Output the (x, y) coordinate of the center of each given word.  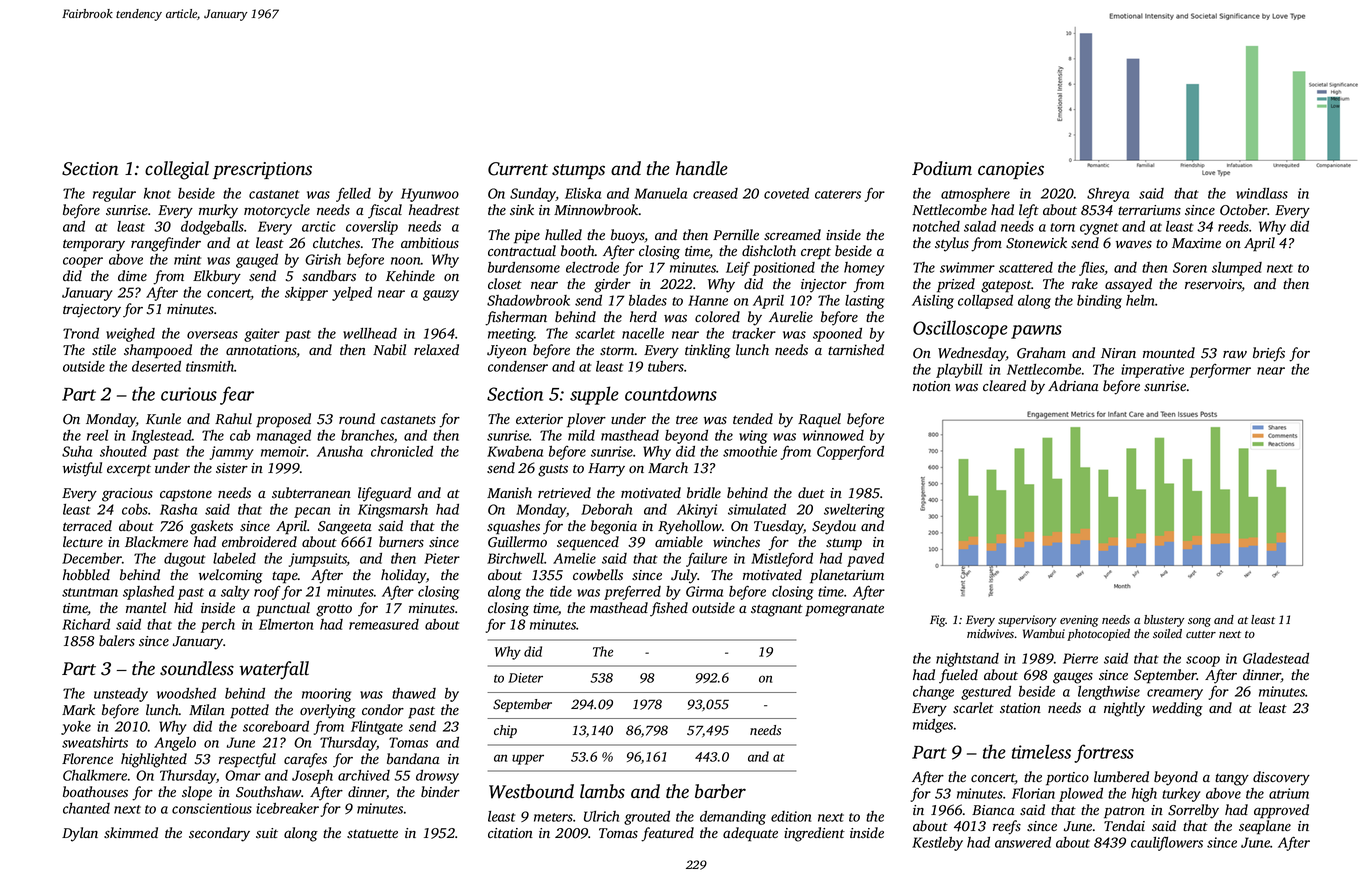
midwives (990, 633)
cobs (135, 509)
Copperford (850, 453)
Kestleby (937, 844)
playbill (959, 371)
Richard (86, 624)
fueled (958, 676)
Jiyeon (507, 352)
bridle (704, 493)
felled (353, 195)
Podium (942, 168)
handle (702, 168)
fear (237, 395)
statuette (372, 834)
